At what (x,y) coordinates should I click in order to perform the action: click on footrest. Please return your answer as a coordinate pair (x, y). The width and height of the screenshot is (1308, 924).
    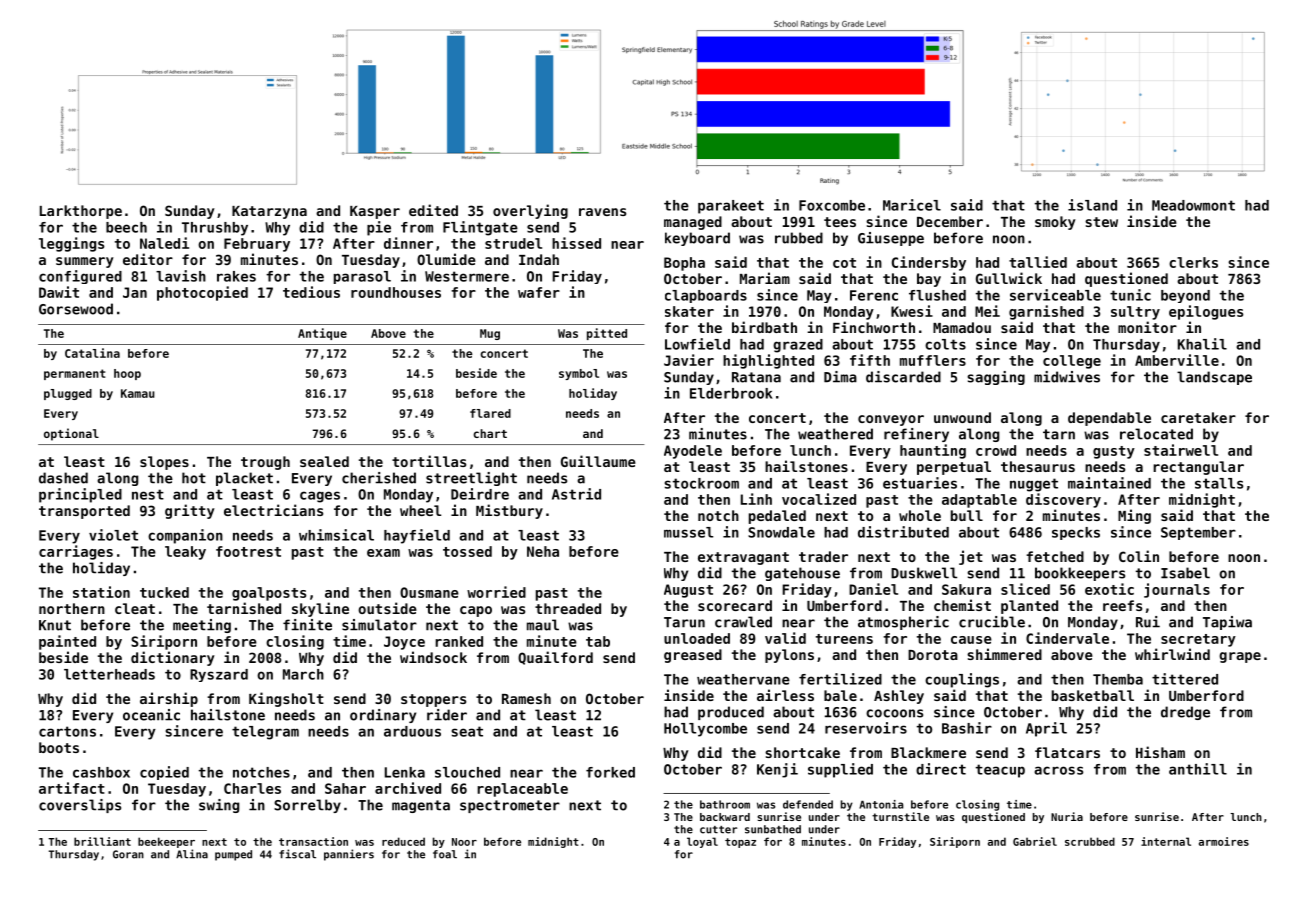
    Looking at the image, I should click on (248, 551).
